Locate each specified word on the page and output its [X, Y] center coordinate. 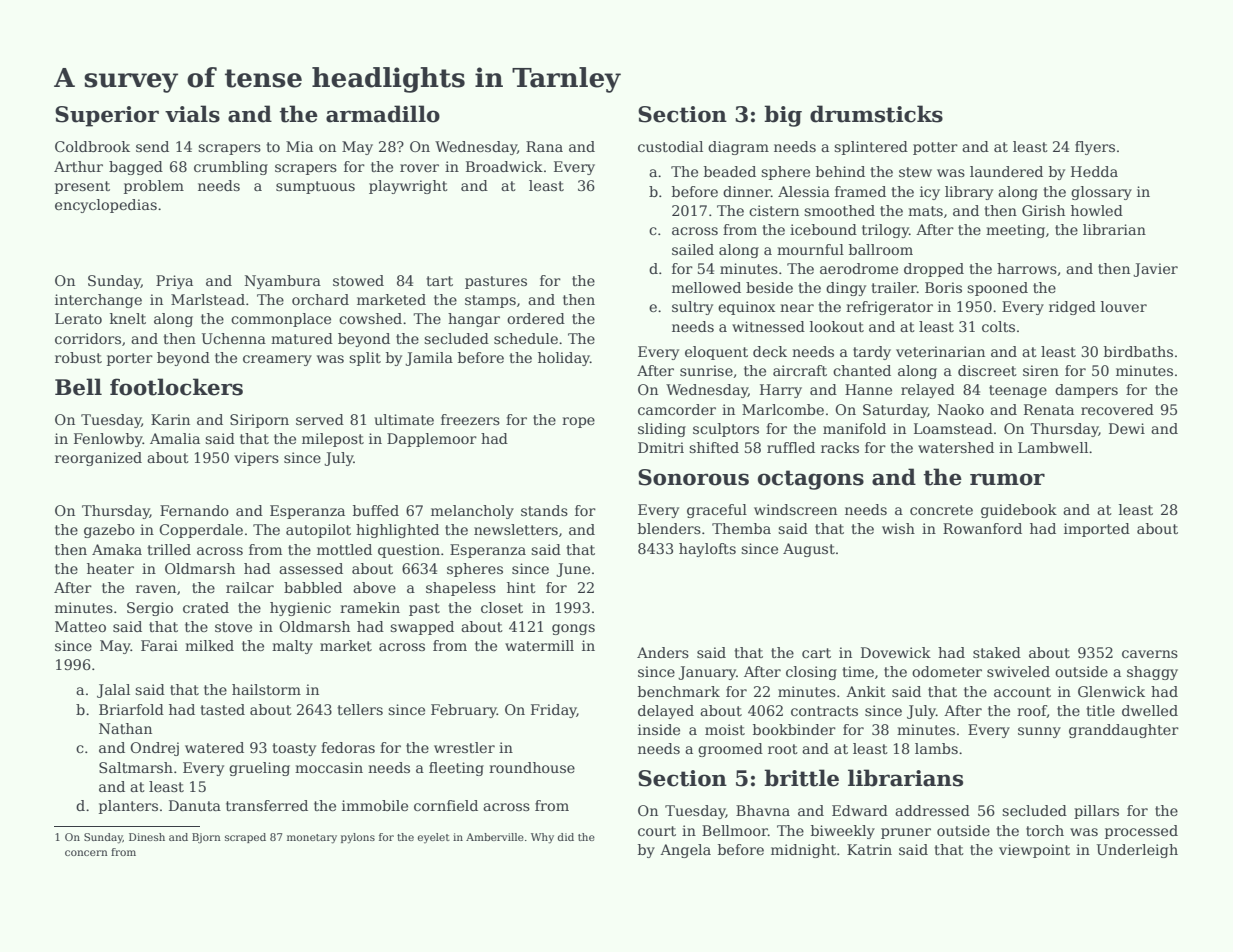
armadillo [383, 114]
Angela [685, 851]
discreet [987, 370]
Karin [170, 419]
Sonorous [693, 477]
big [783, 116]
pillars [1096, 812]
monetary [312, 839]
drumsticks [876, 114]
